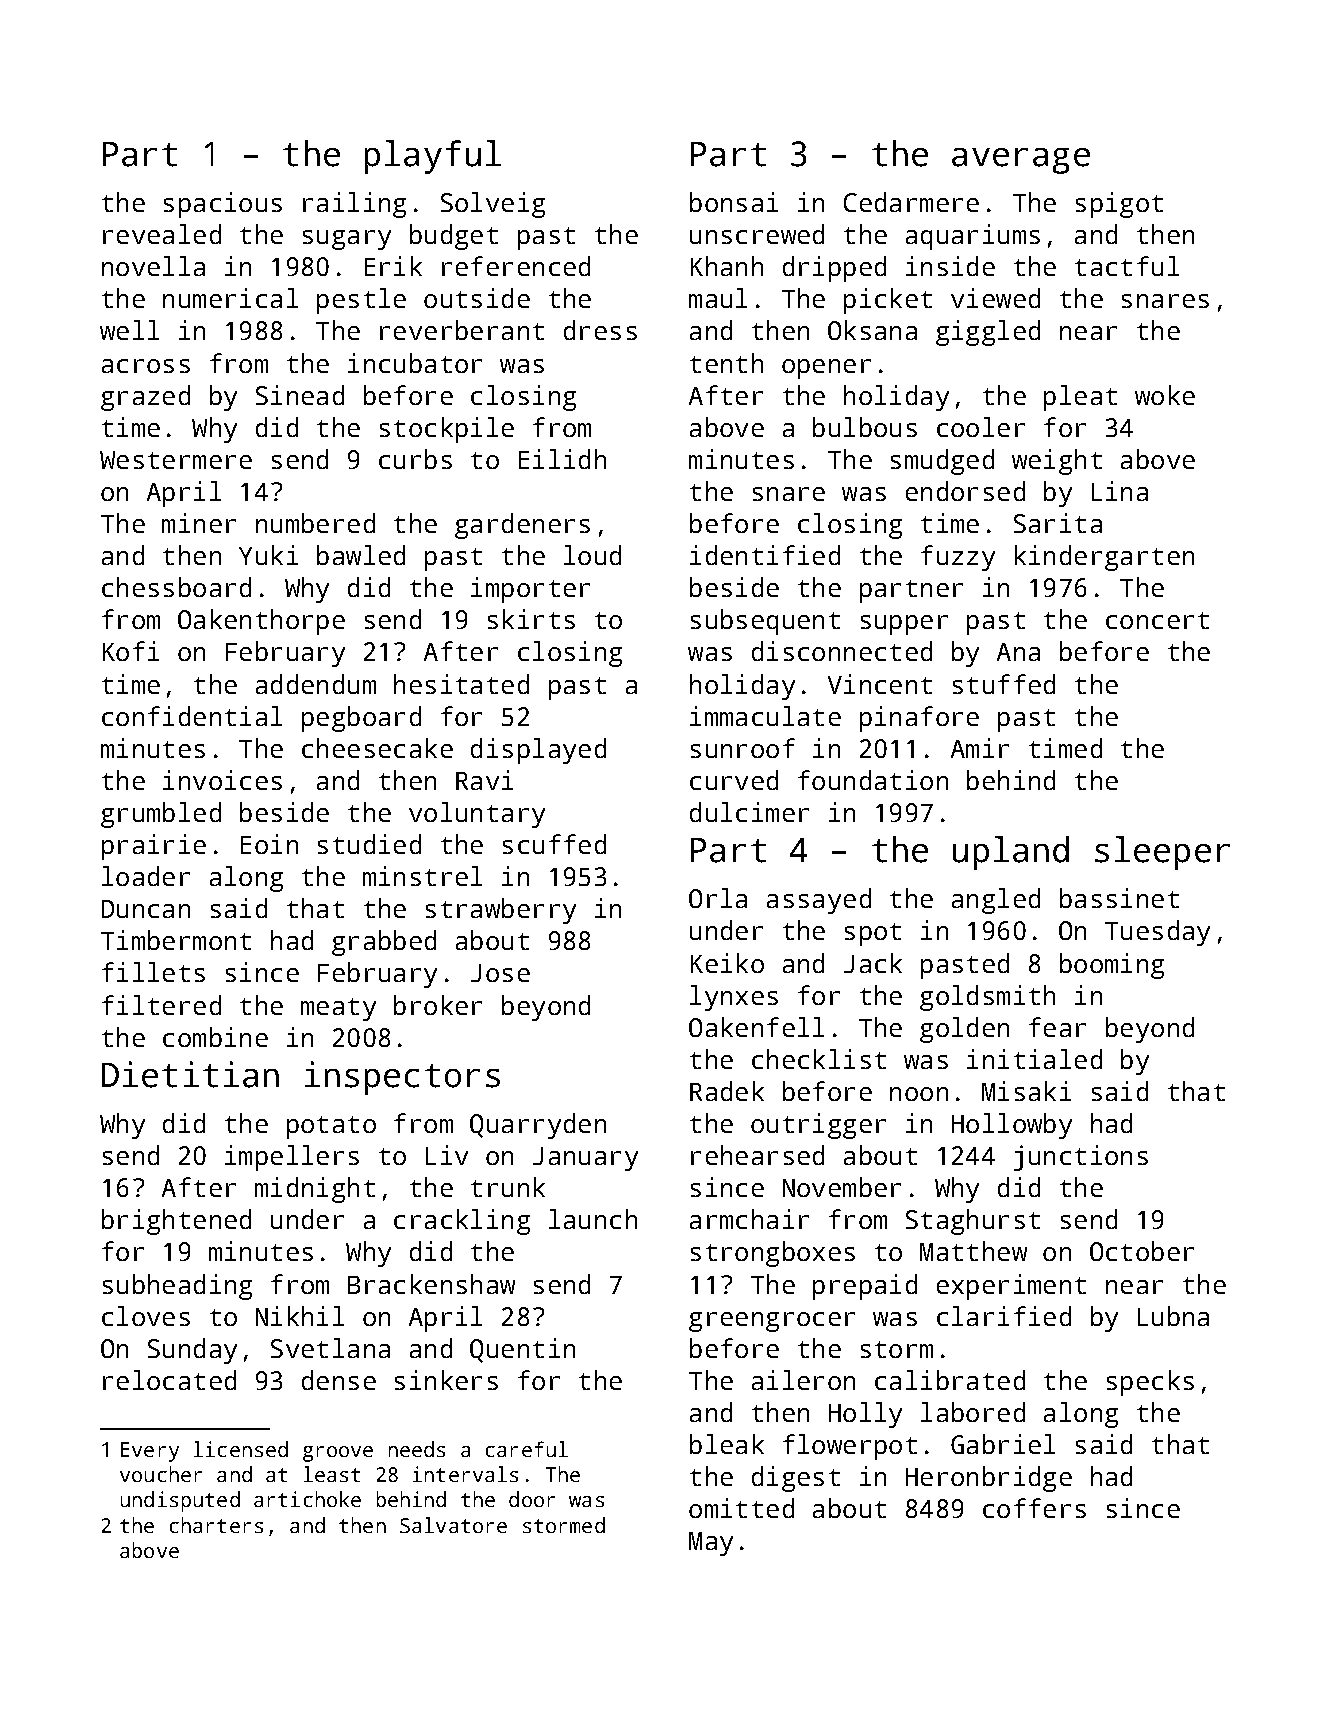 Image resolution: width=1337 pixels, height=1731 pixels. What do you see at coordinates (433, 157) in the screenshot?
I see `playful` at bounding box center [433, 157].
